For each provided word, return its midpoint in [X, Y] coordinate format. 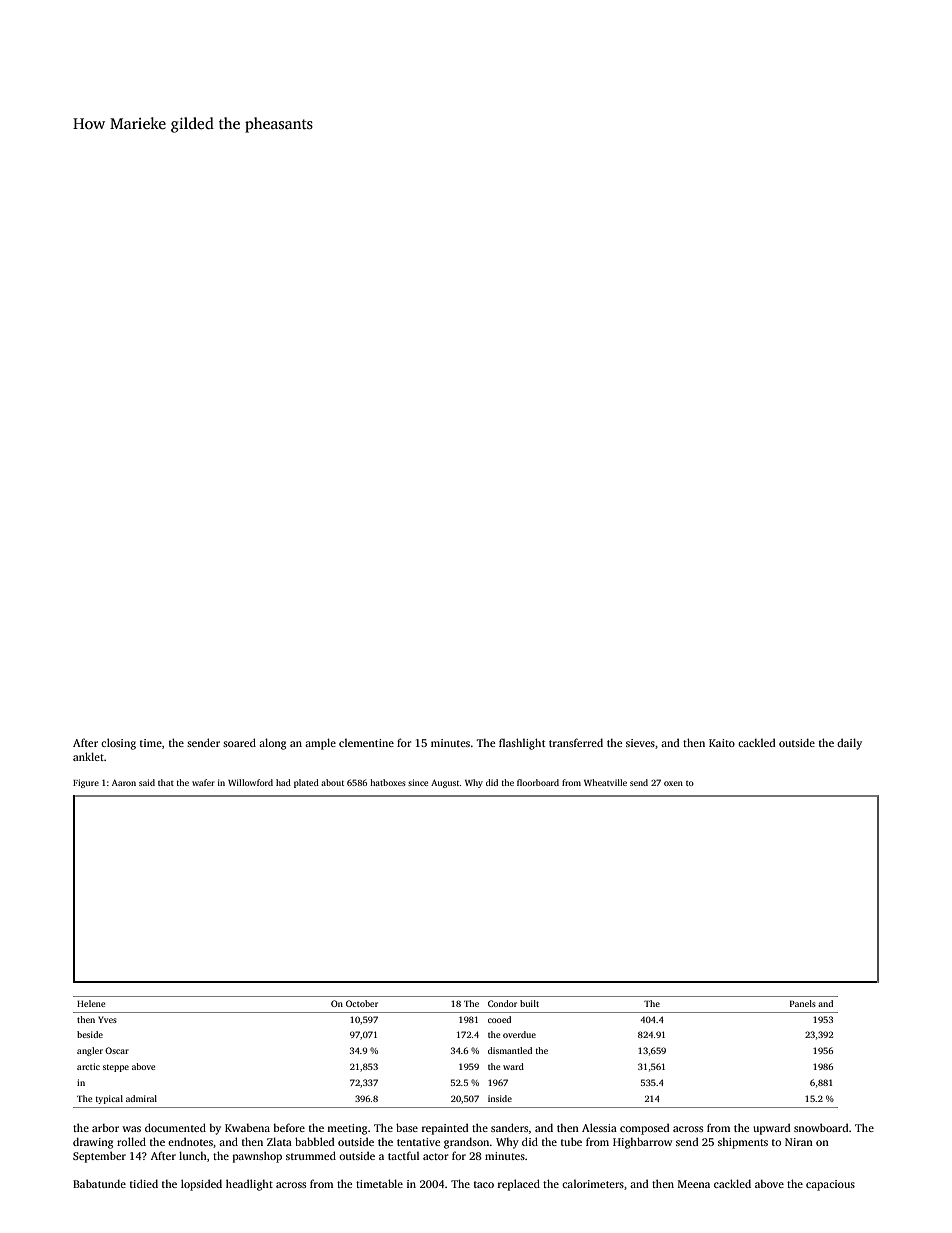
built [529, 1003]
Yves [107, 1019]
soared [239, 742]
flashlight [522, 744]
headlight [249, 1185]
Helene [91, 1003]
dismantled [510, 1050]
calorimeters [593, 1184]
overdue [519, 1034]
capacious [830, 1185]
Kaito [722, 743]
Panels [803, 1003]
